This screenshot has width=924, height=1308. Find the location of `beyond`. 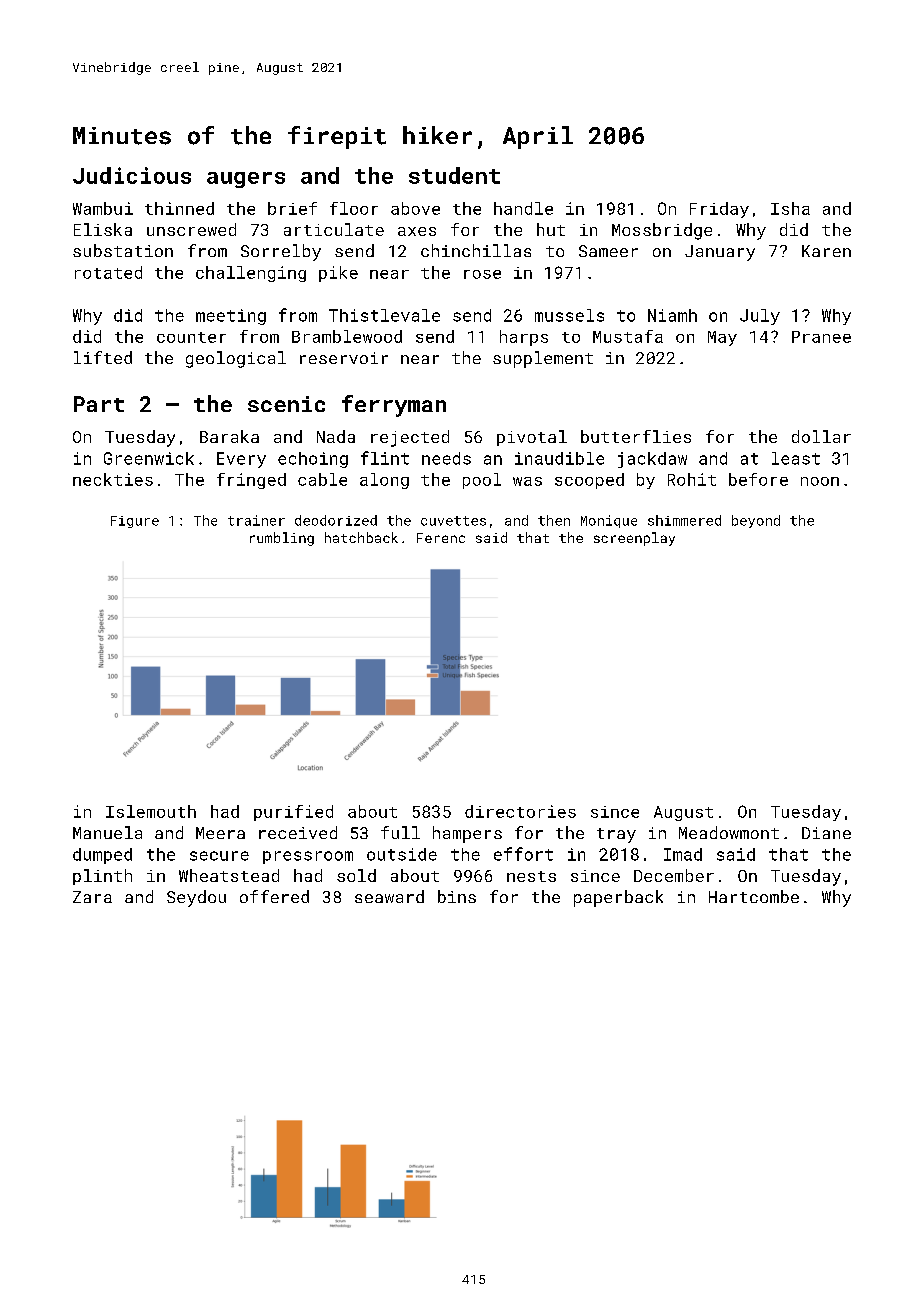

beyond is located at coordinates (756, 521).
